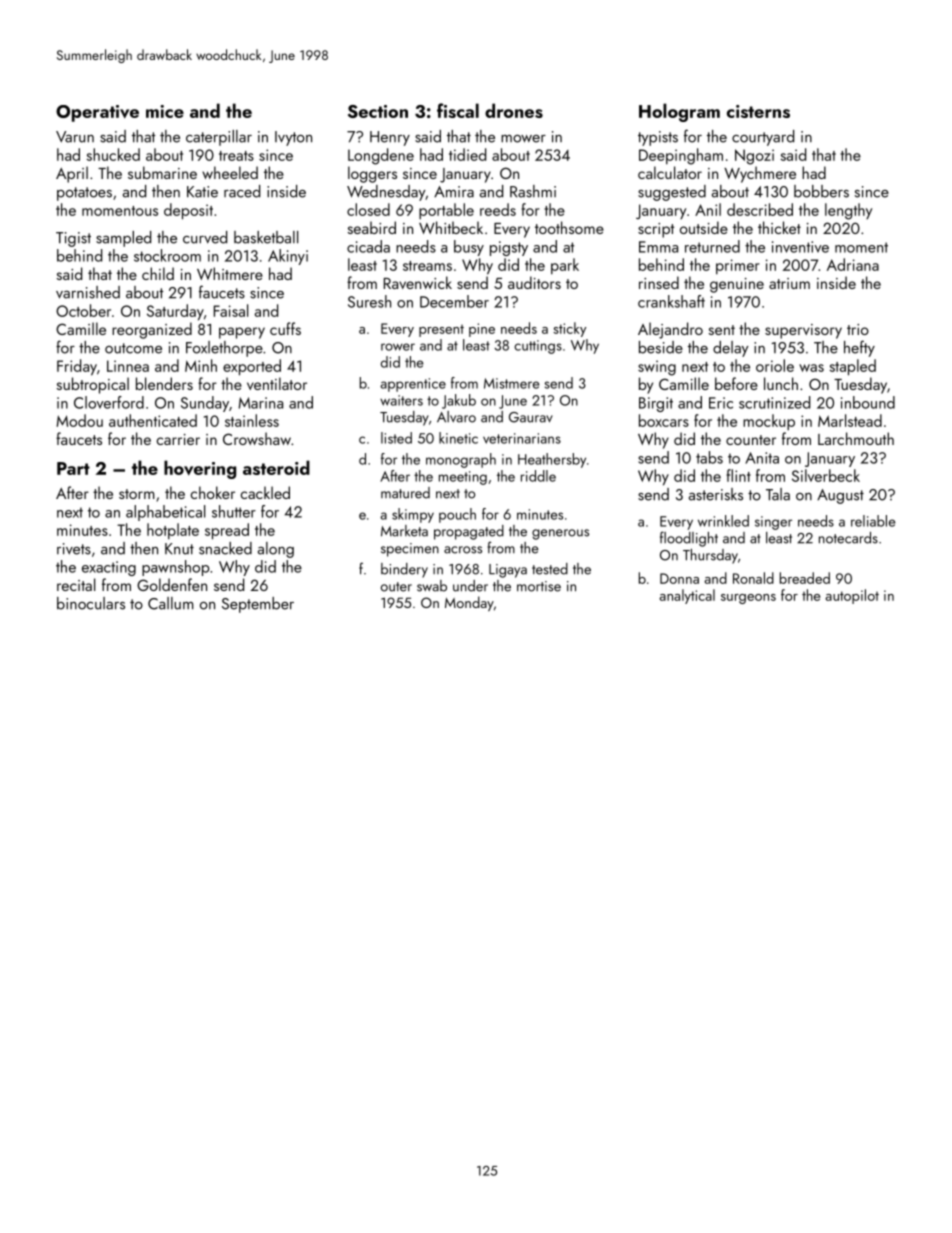 The height and width of the page is (1233, 952). What do you see at coordinates (165, 111) in the page?
I see `mice` at bounding box center [165, 111].
